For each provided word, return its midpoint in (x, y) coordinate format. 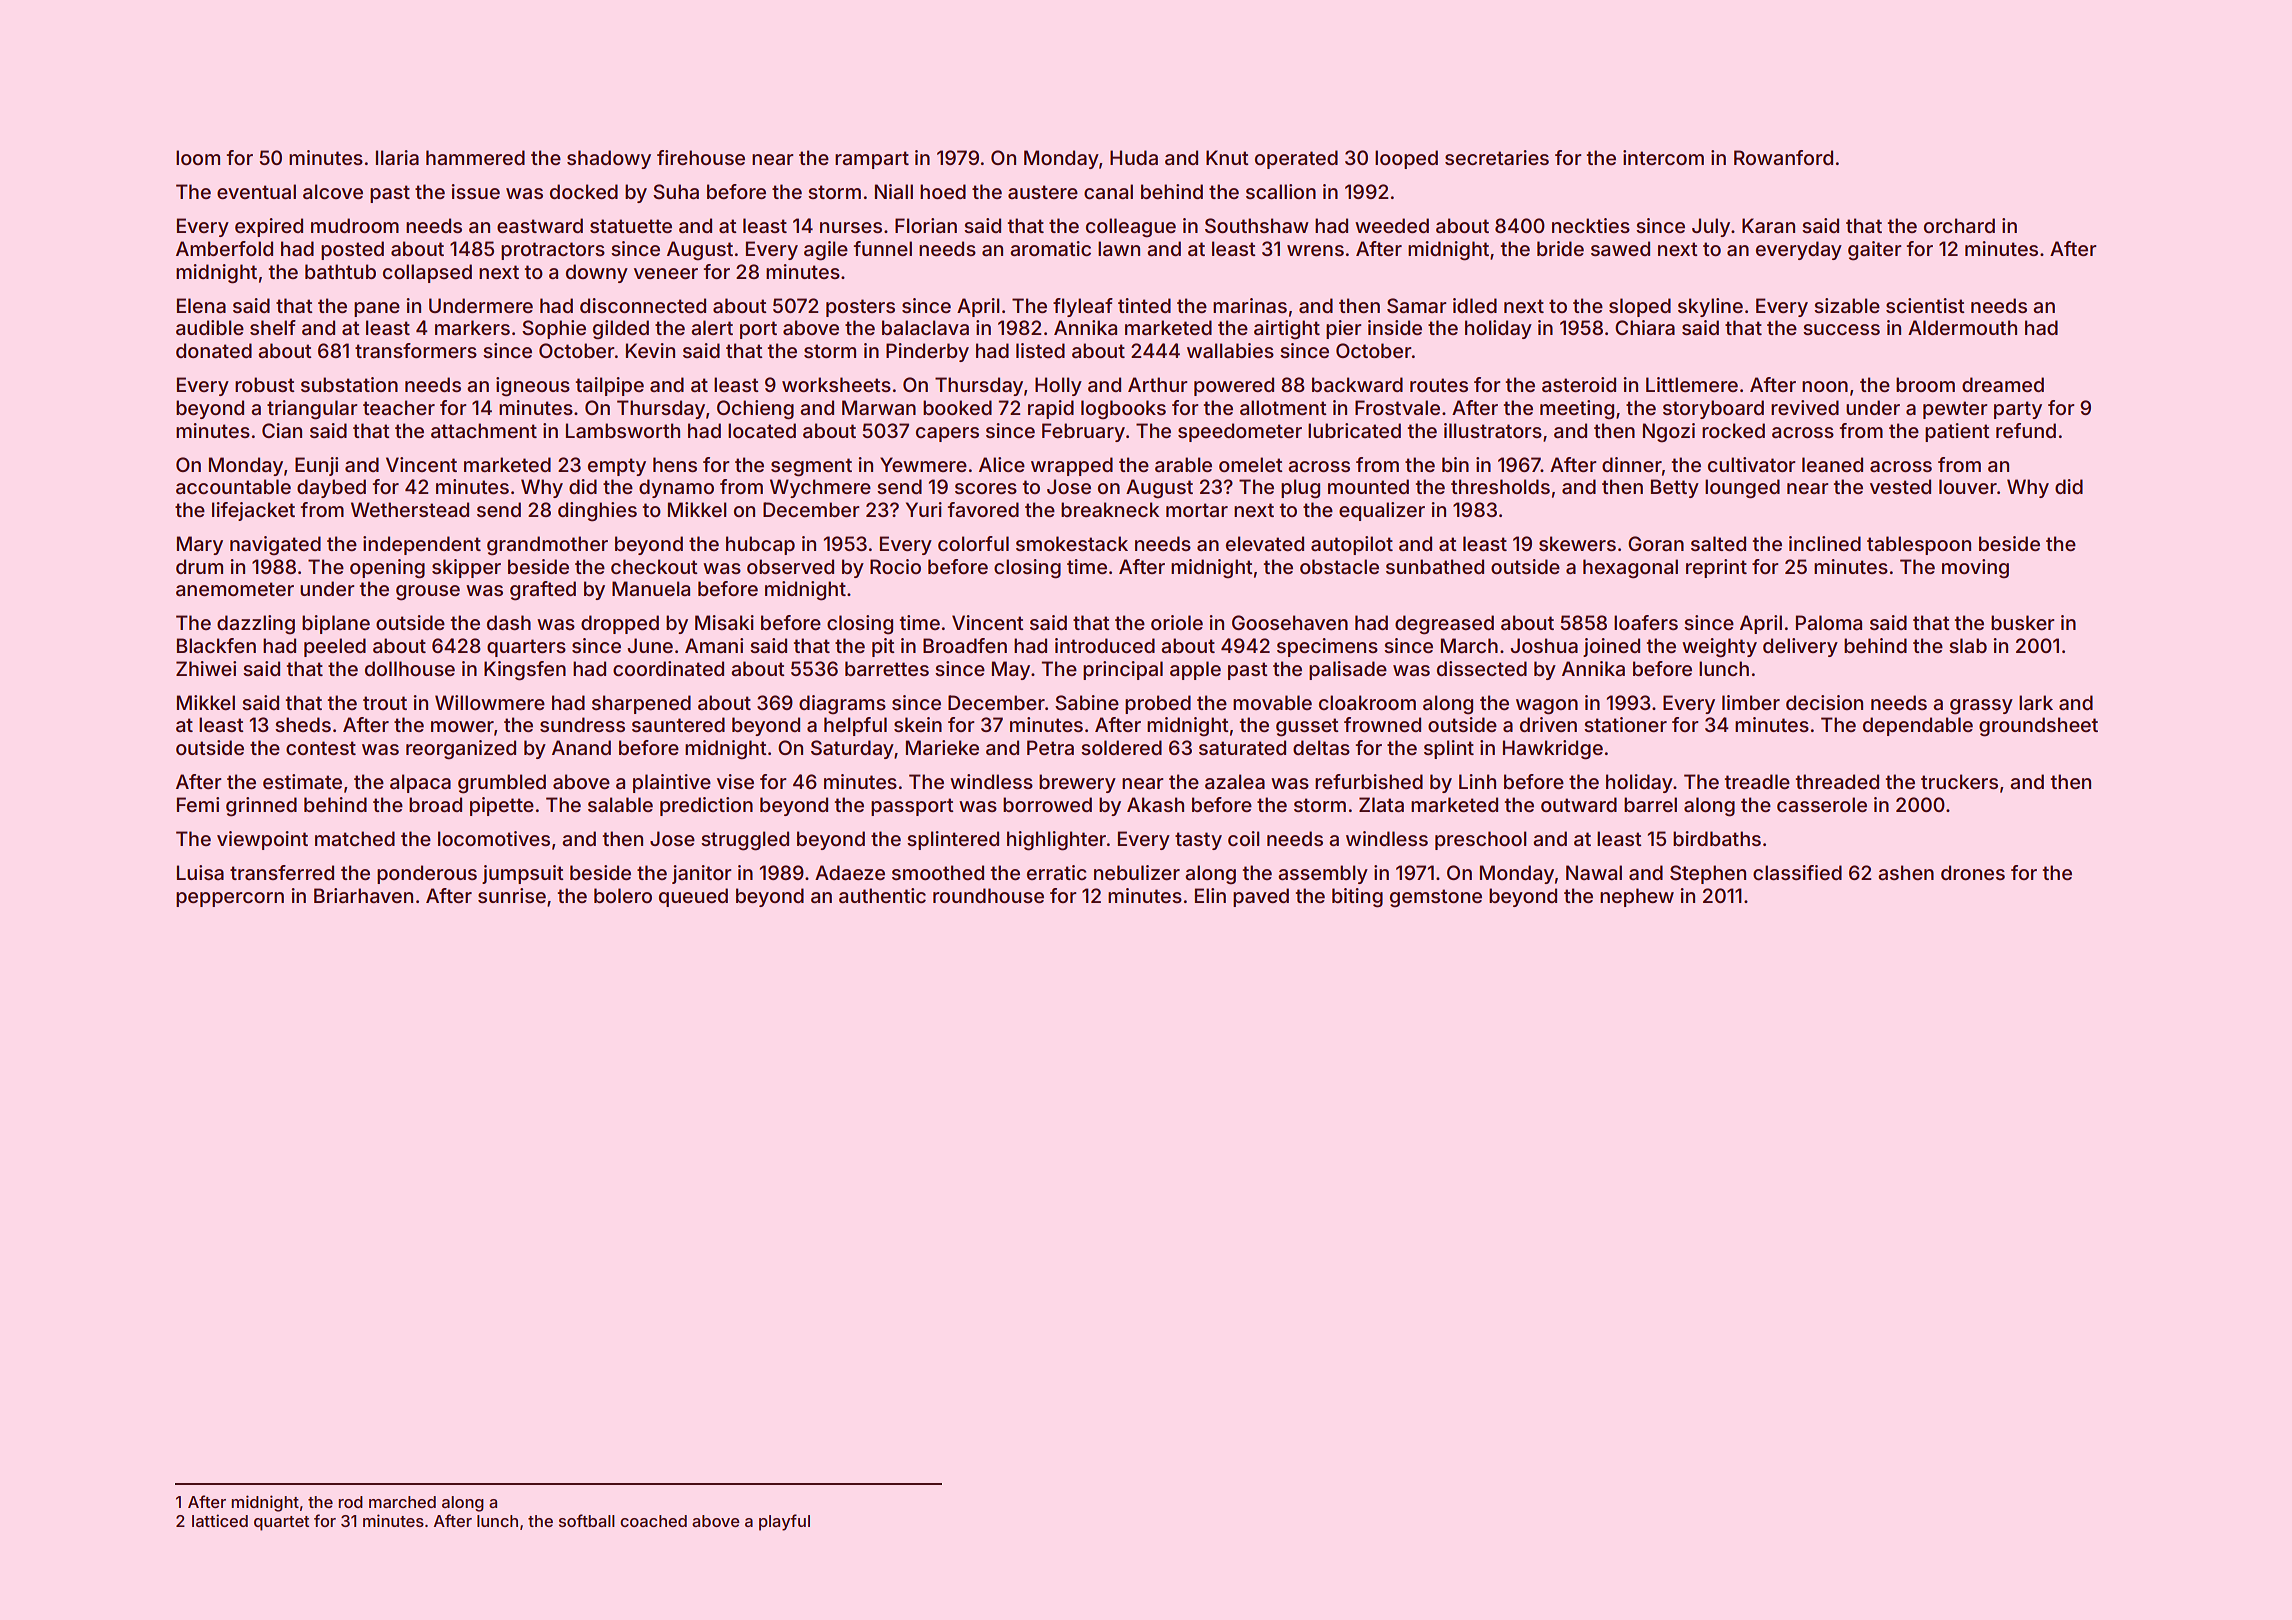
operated (1296, 159)
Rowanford (1783, 157)
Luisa (200, 872)
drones (1973, 872)
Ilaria (397, 157)
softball (587, 1520)
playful (784, 1522)
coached (653, 1521)
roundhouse (988, 895)
